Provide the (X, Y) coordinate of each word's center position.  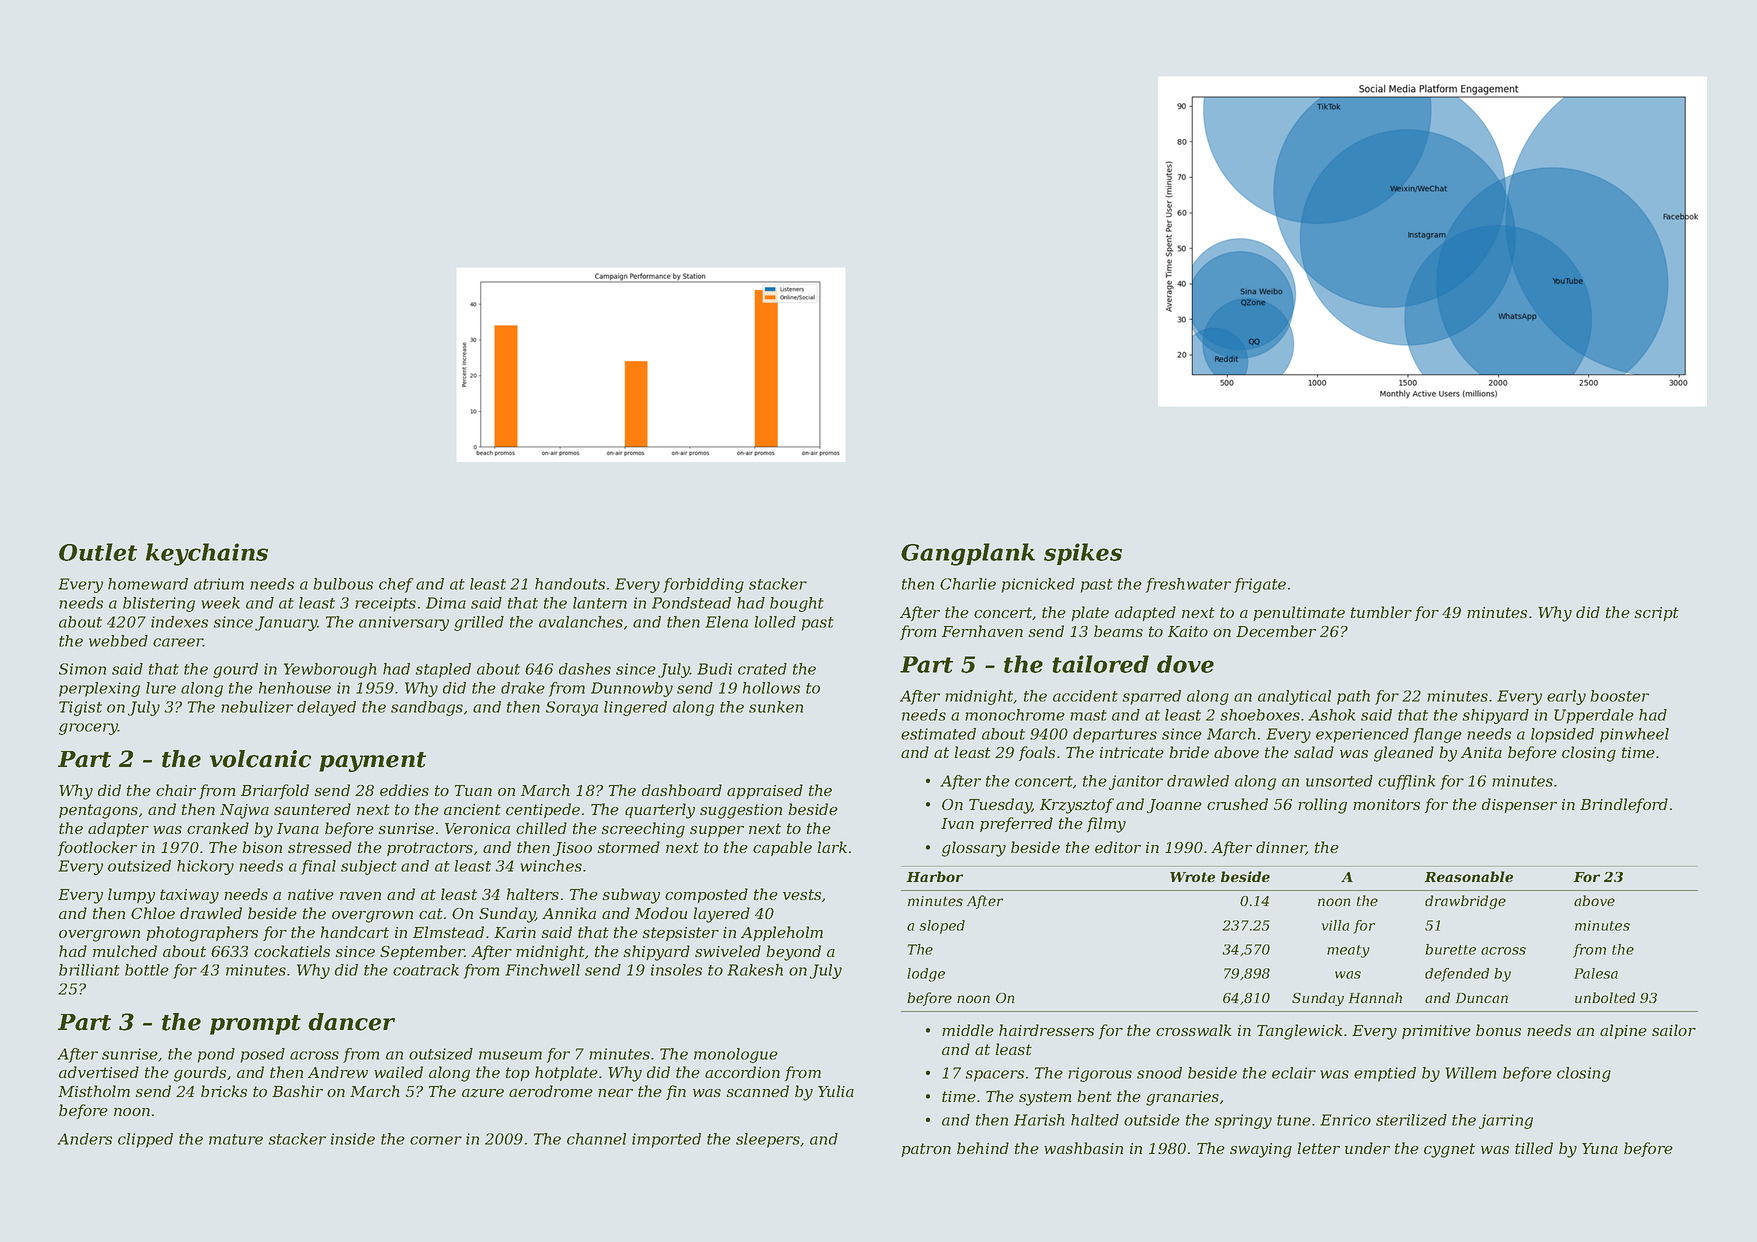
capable (782, 848)
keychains (207, 554)
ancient (472, 809)
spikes (1083, 554)
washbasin (1083, 1148)
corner (436, 1140)
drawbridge (1465, 902)
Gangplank (968, 554)
